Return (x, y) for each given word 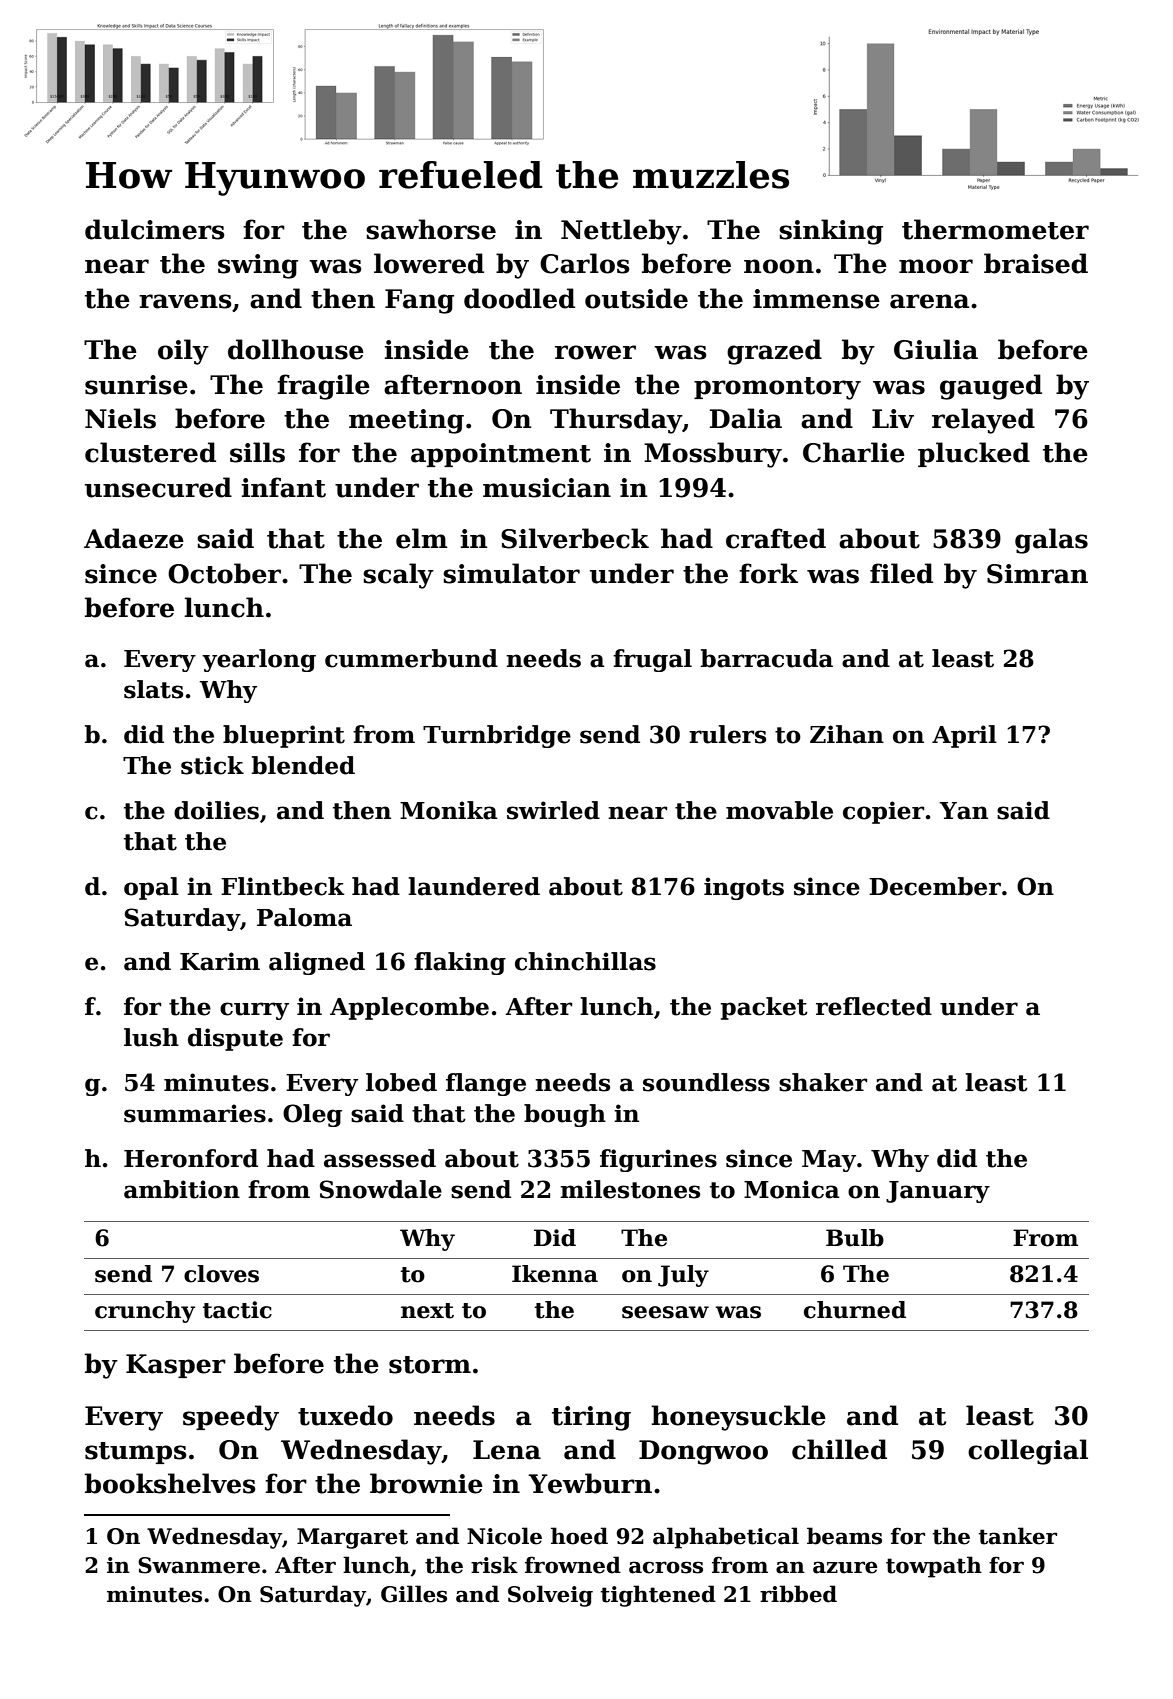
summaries (195, 1113)
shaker (823, 1082)
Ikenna (555, 1274)
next (427, 1311)
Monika (449, 810)
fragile (323, 387)
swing (258, 266)
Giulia (936, 349)
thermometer (995, 229)
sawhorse (431, 229)
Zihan (847, 734)
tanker (1018, 1536)
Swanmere (199, 1565)
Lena (507, 1450)
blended (303, 765)
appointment (501, 455)
